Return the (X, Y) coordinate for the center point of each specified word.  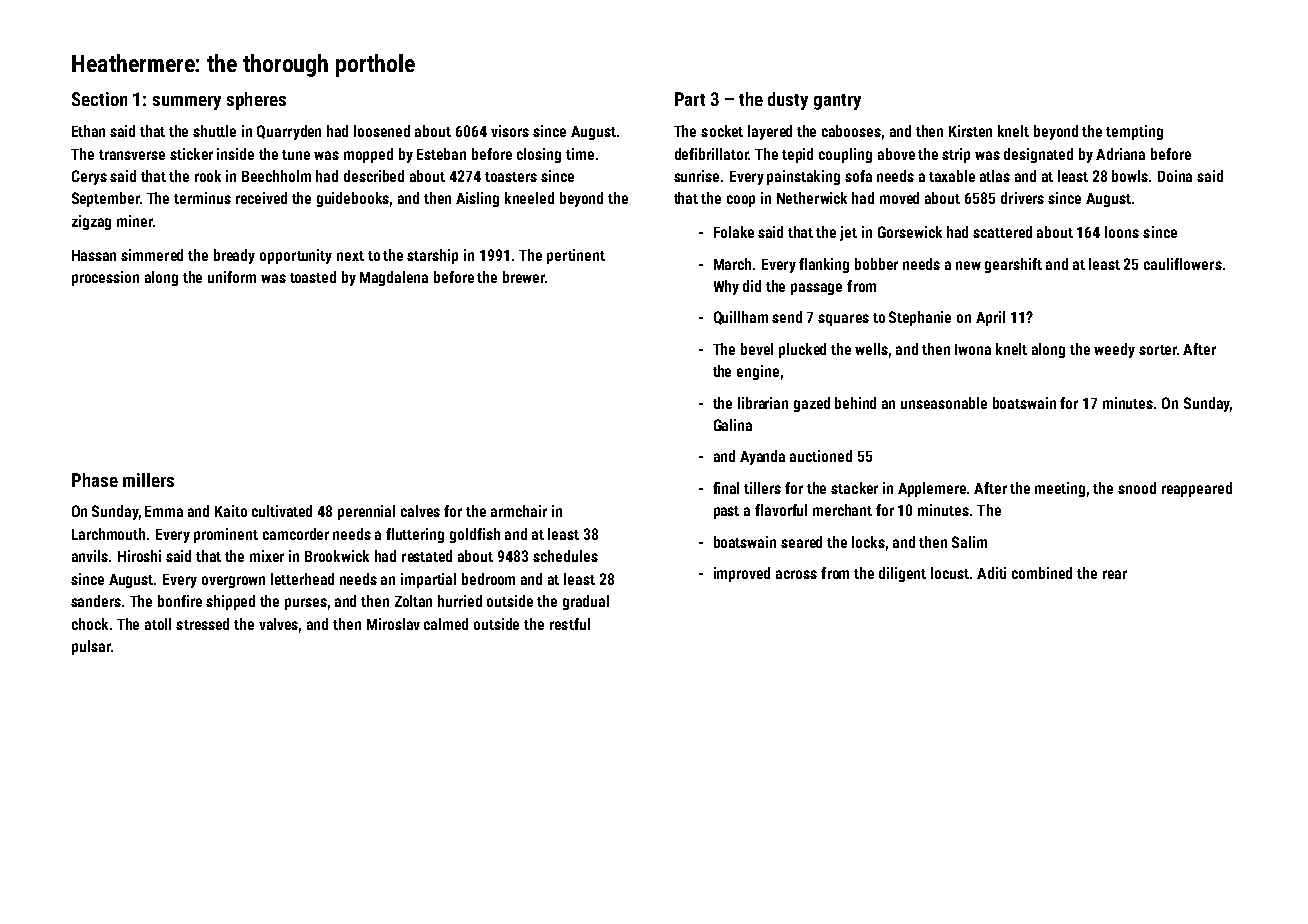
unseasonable (944, 403)
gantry (837, 102)
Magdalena (394, 278)
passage (816, 289)
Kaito (231, 511)
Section (99, 99)
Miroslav (393, 624)
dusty (788, 101)
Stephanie (920, 318)
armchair (519, 511)
